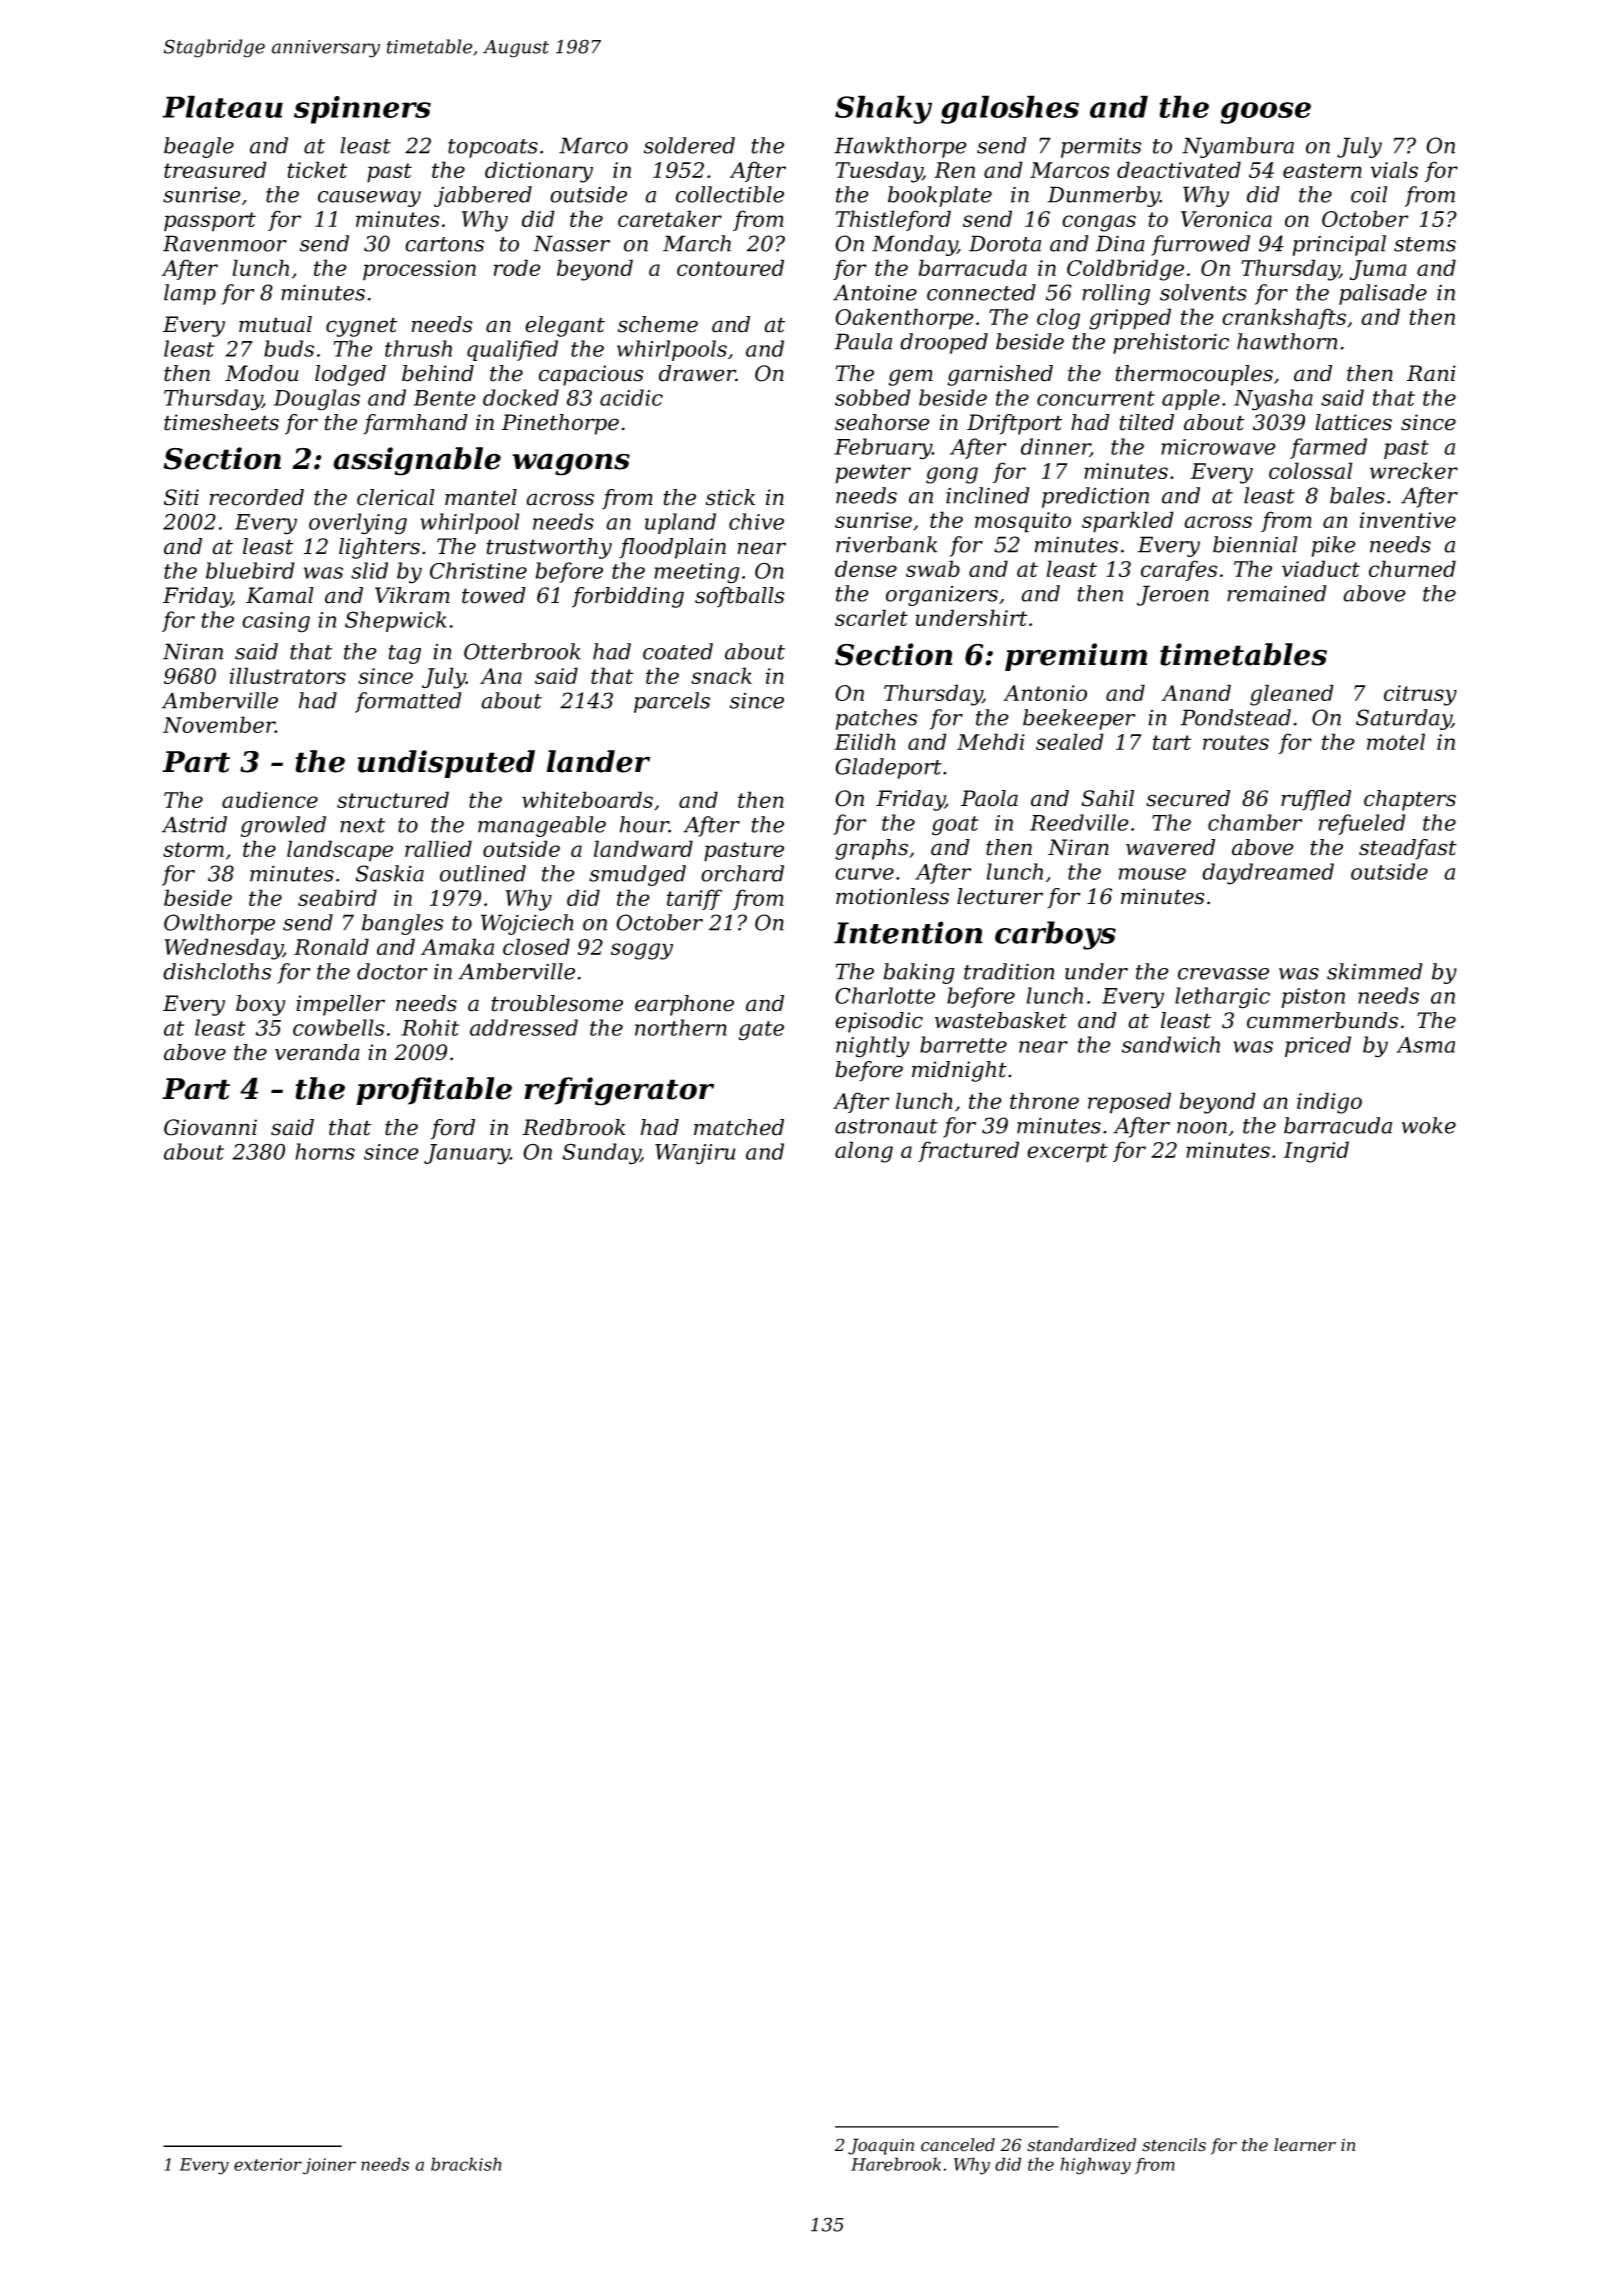 The width and height of the screenshot is (1620, 2292). What do you see at coordinates (250, 570) in the screenshot?
I see `bluebird` at bounding box center [250, 570].
